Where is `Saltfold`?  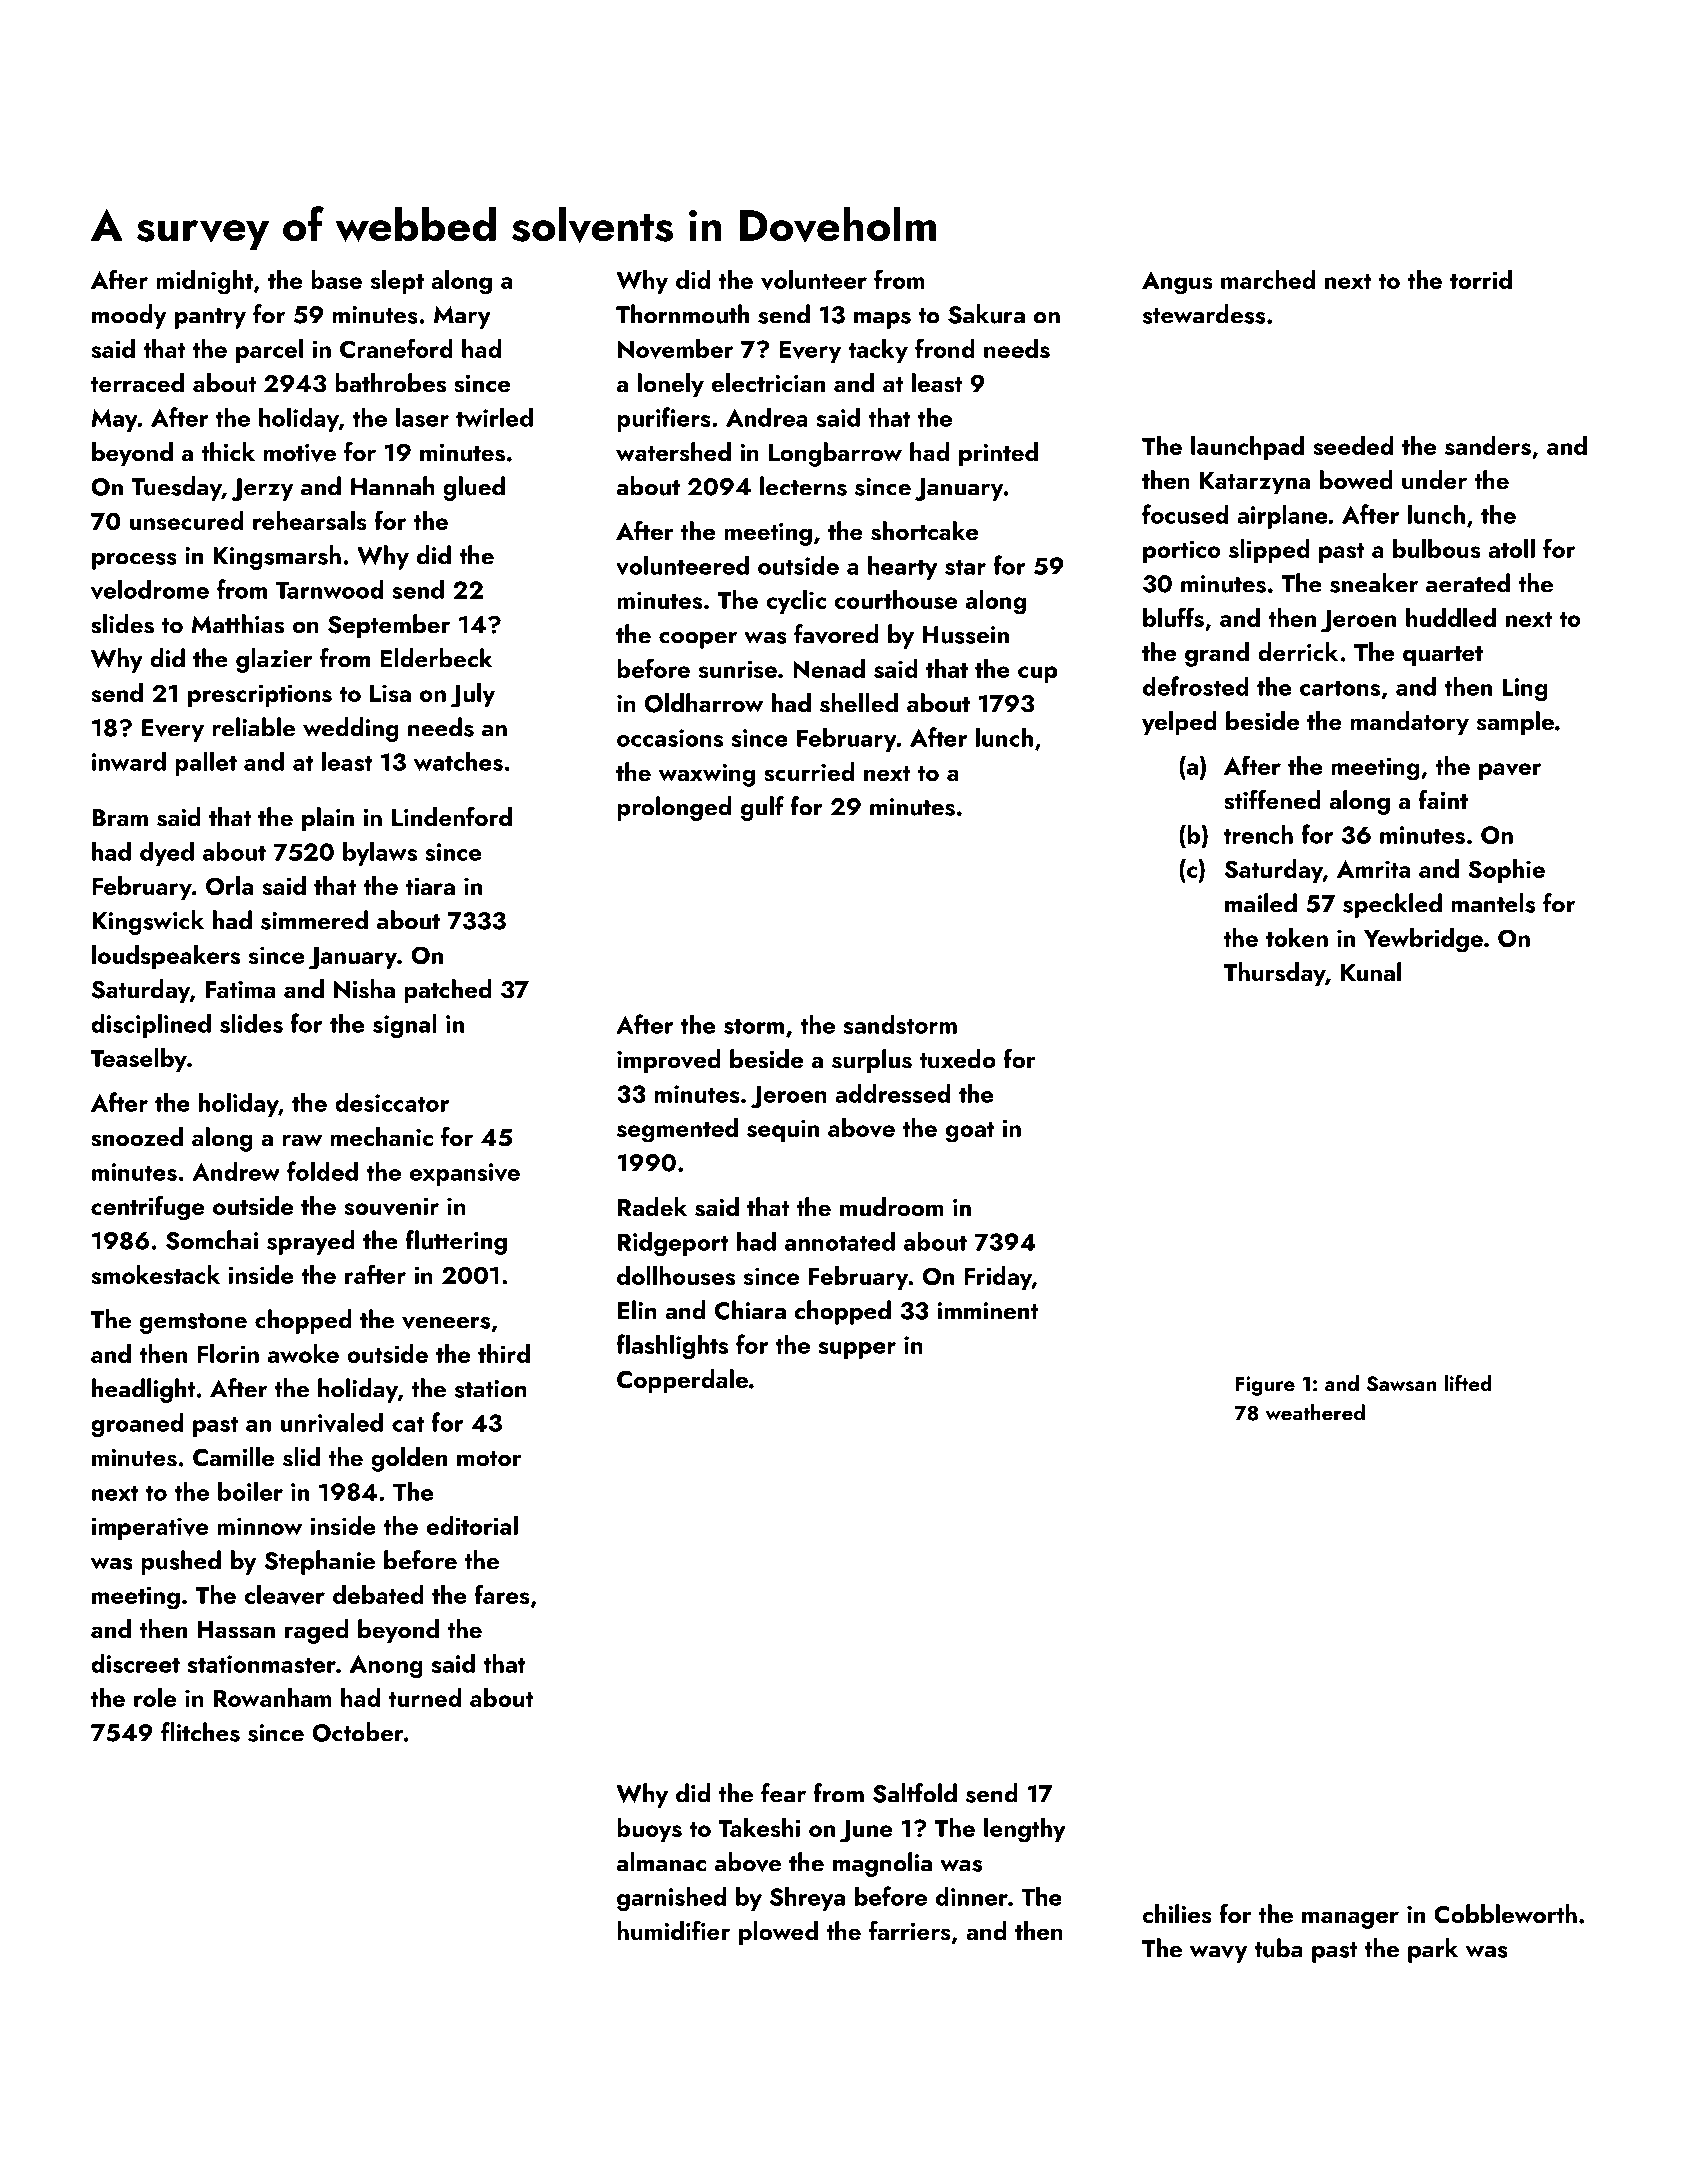 Saltfold is located at coordinates (915, 1793).
